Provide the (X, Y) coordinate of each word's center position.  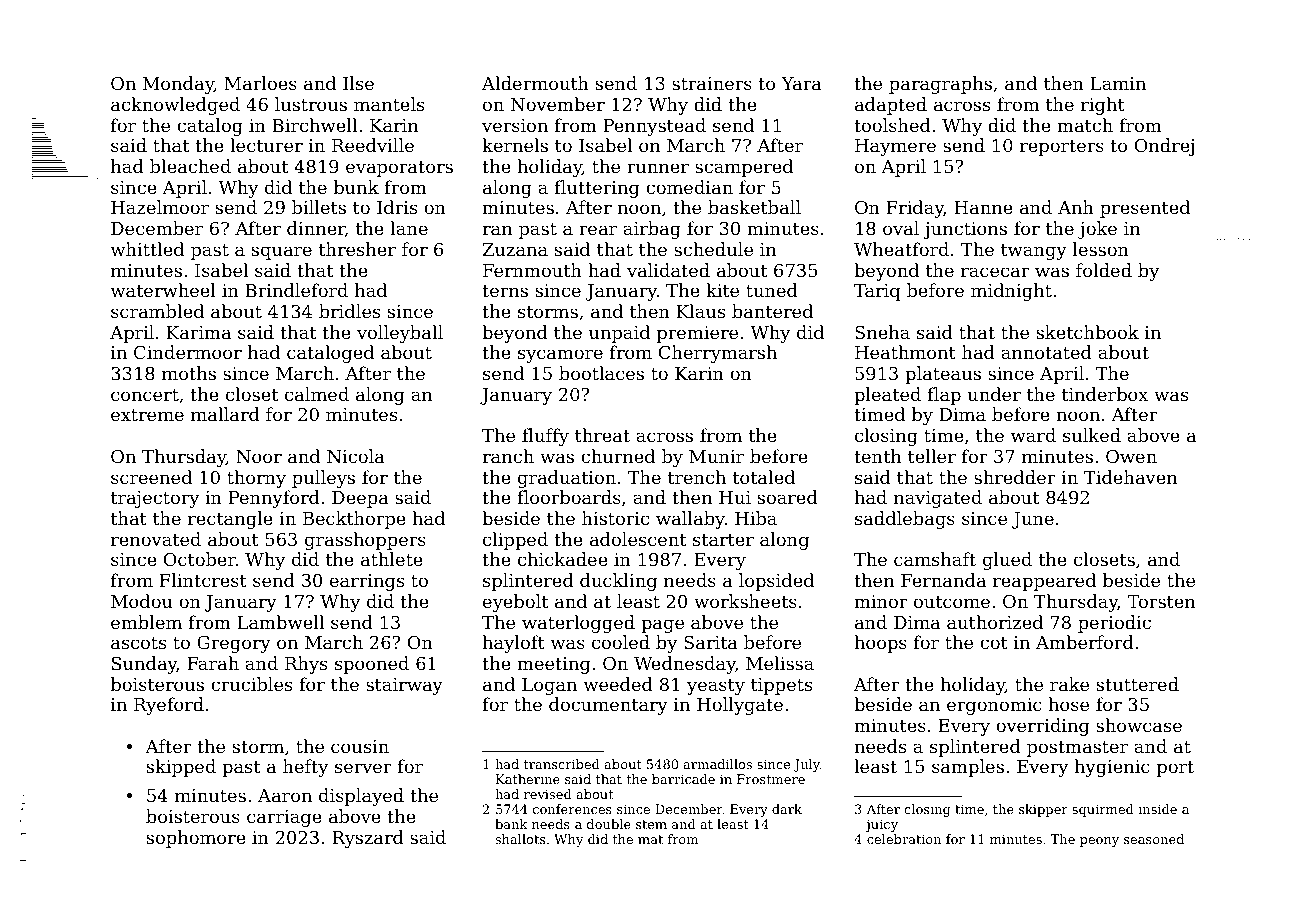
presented (1145, 209)
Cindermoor (188, 352)
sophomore (196, 839)
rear (598, 230)
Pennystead (654, 127)
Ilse (358, 83)
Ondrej (1164, 147)
